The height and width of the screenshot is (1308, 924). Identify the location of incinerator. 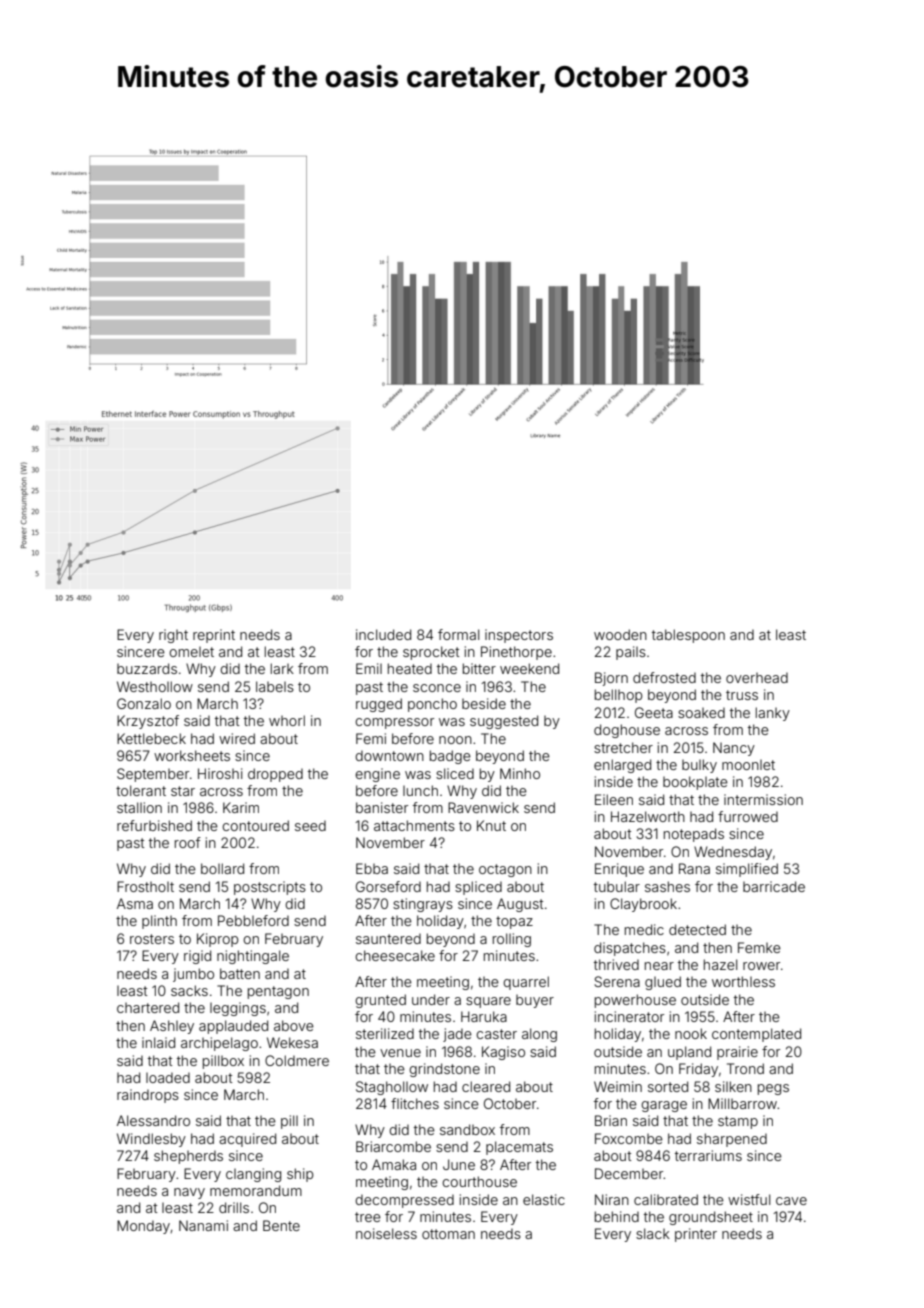
(629, 1016).
